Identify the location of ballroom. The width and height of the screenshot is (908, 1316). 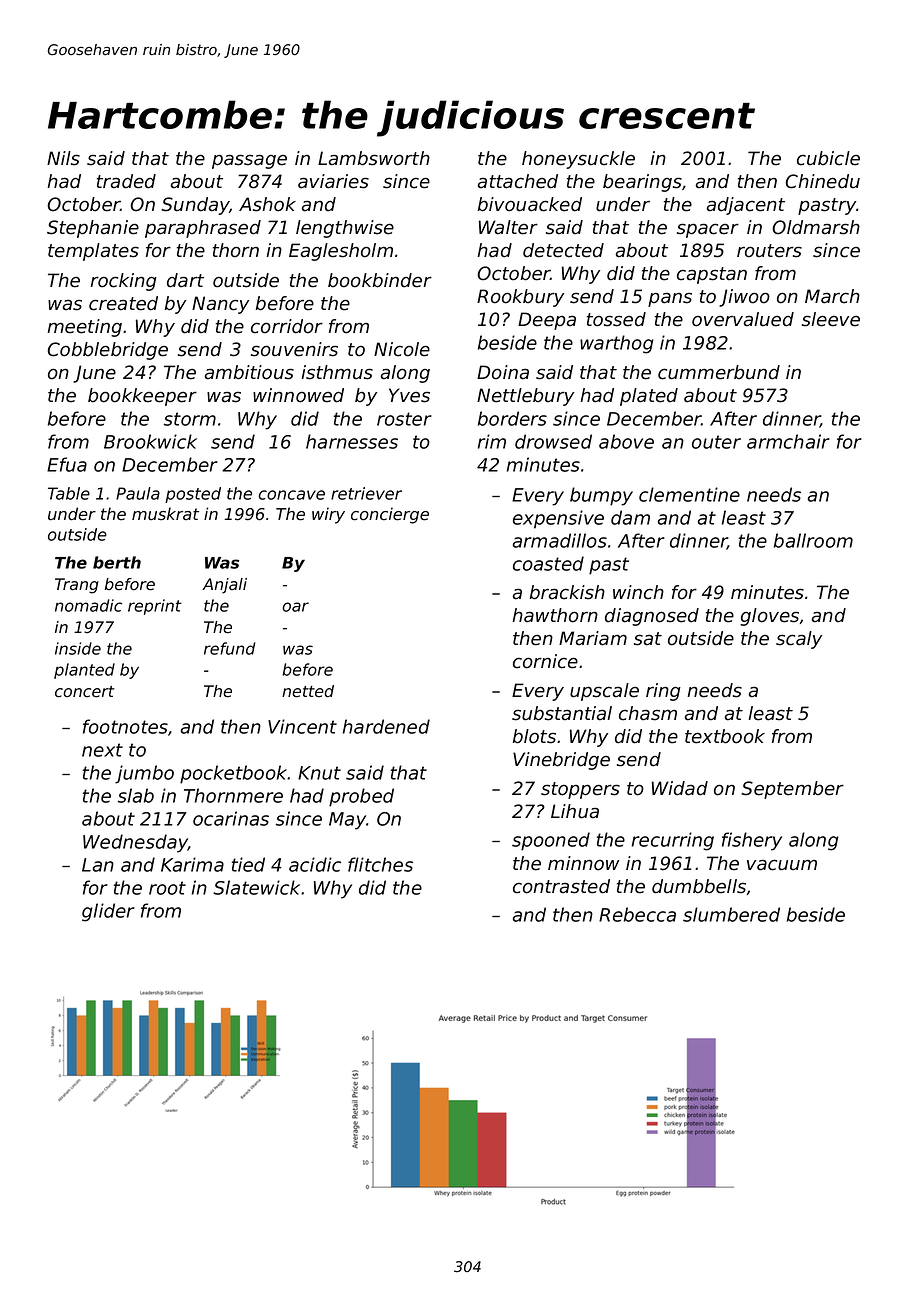
(813, 540).
